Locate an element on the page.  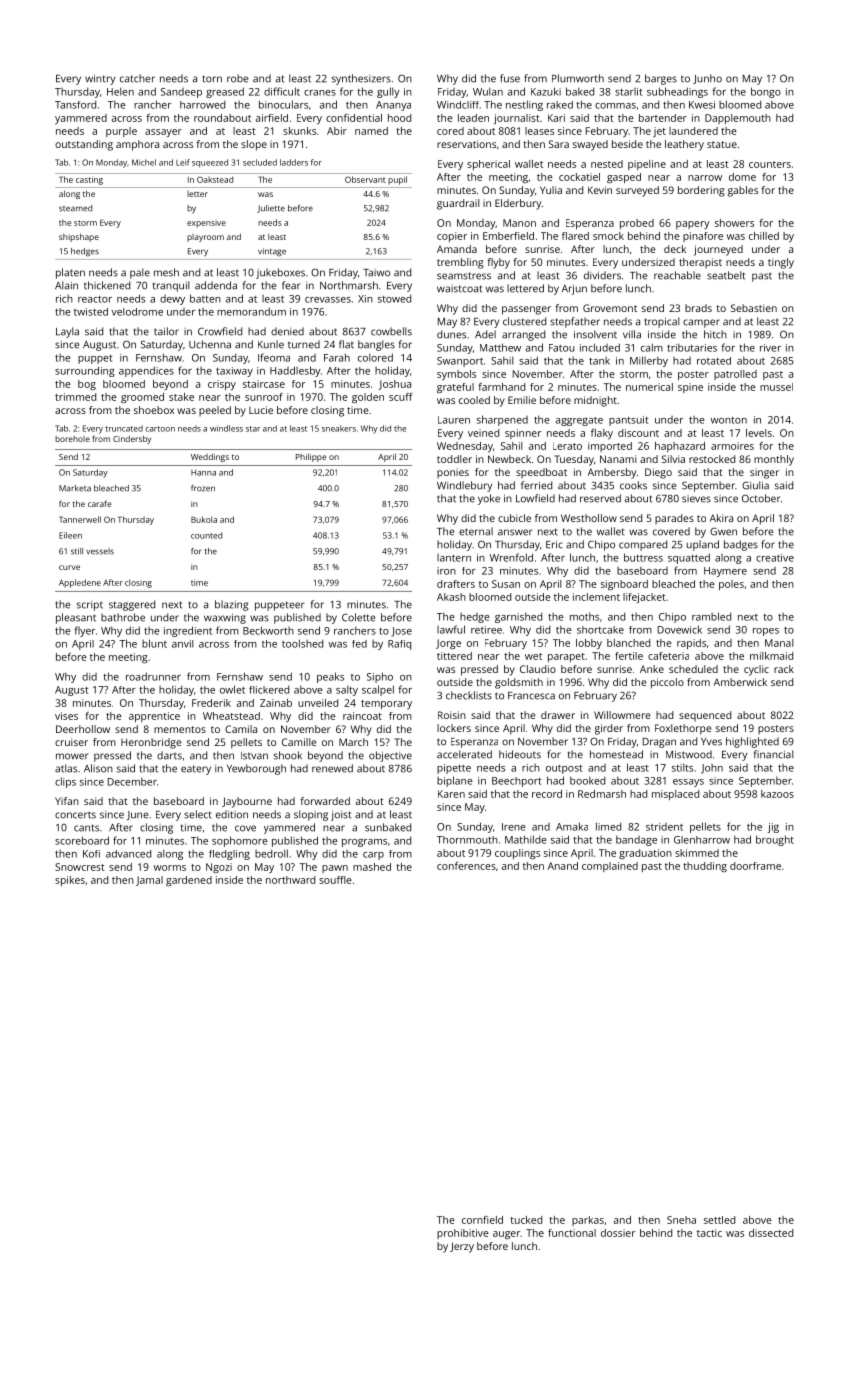
dividers is located at coordinates (602, 275).
